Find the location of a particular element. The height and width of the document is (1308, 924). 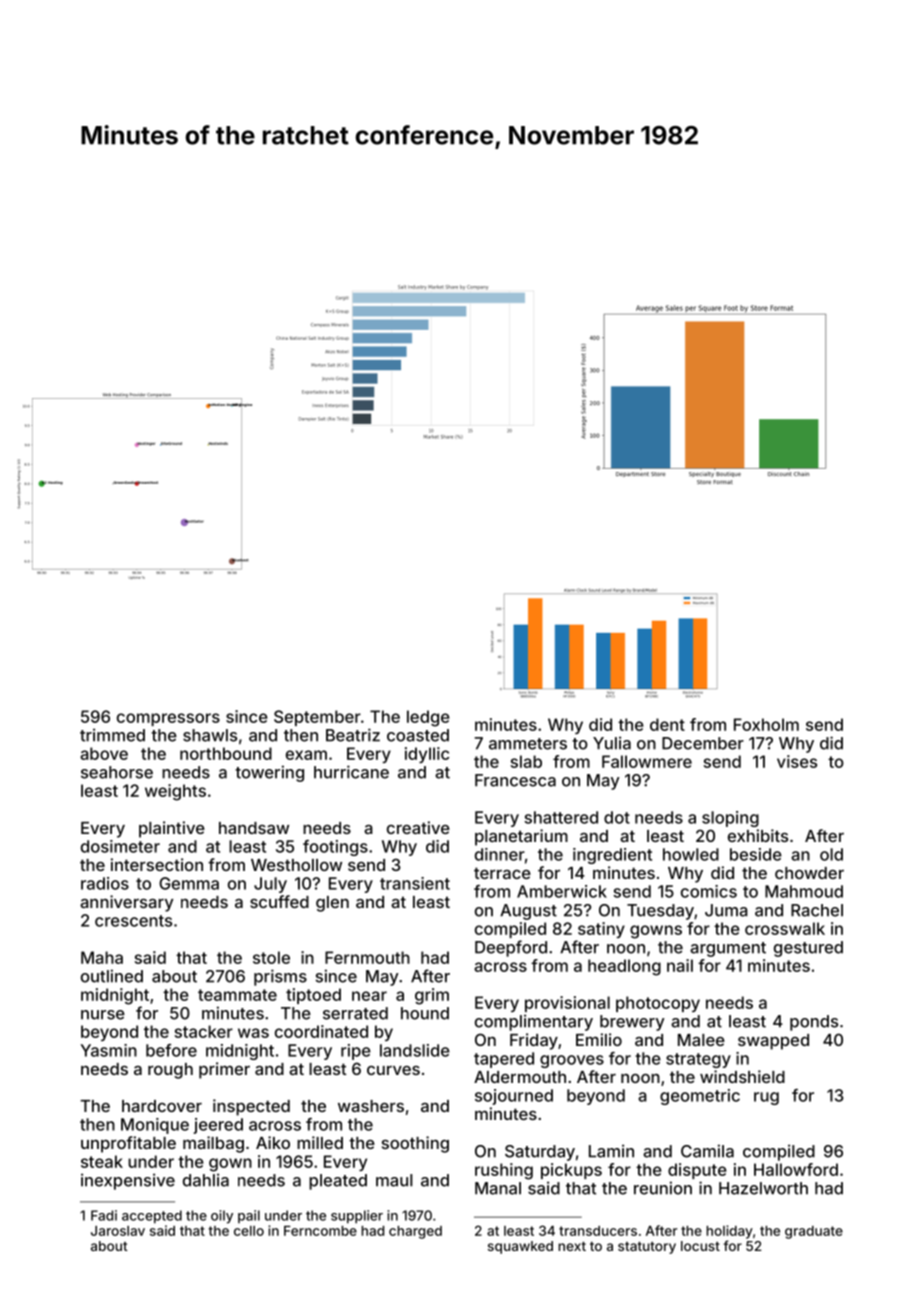

dahlia is located at coordinates (206, 1180).
